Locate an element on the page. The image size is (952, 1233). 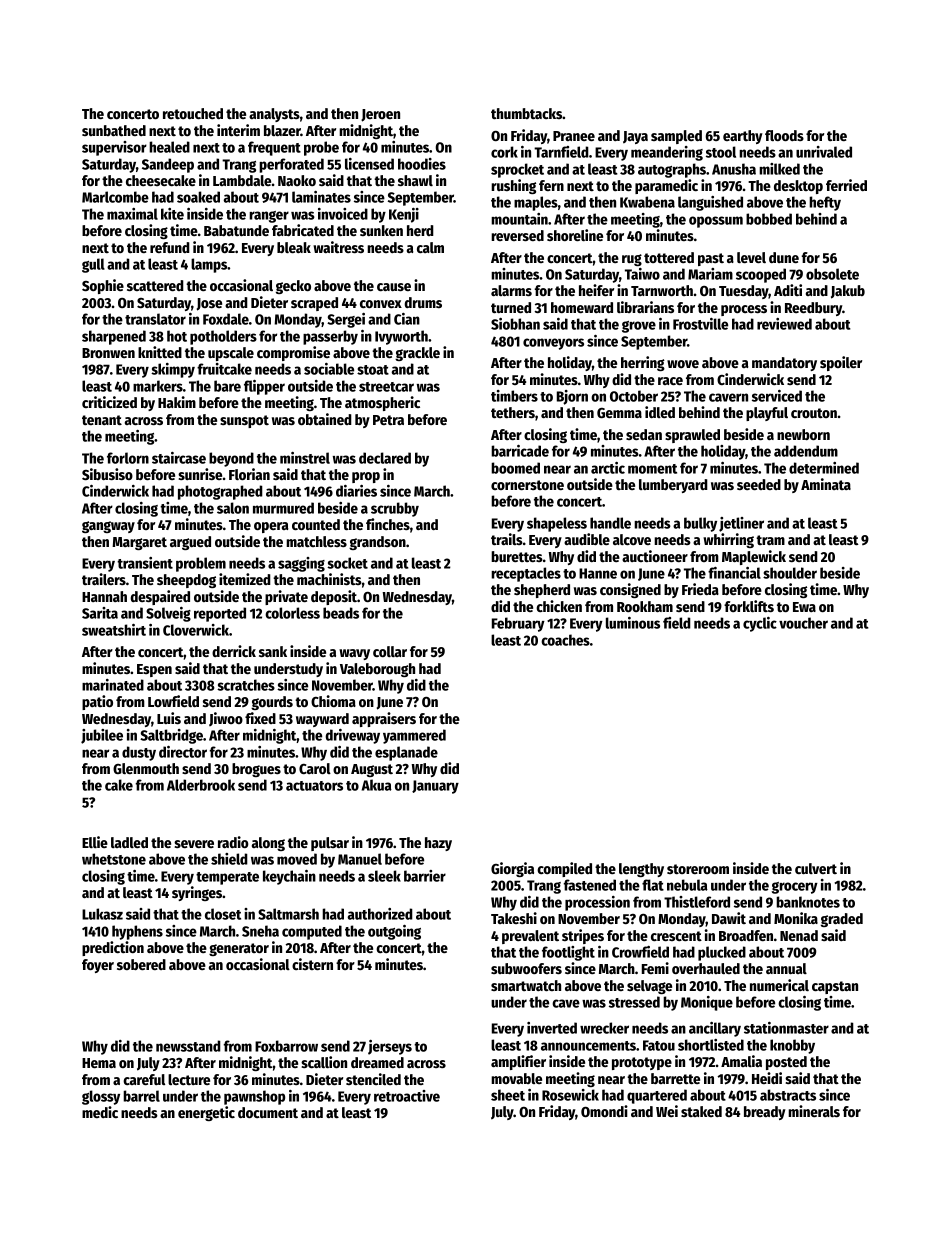
coaches is located at coordinates (565, 640).
